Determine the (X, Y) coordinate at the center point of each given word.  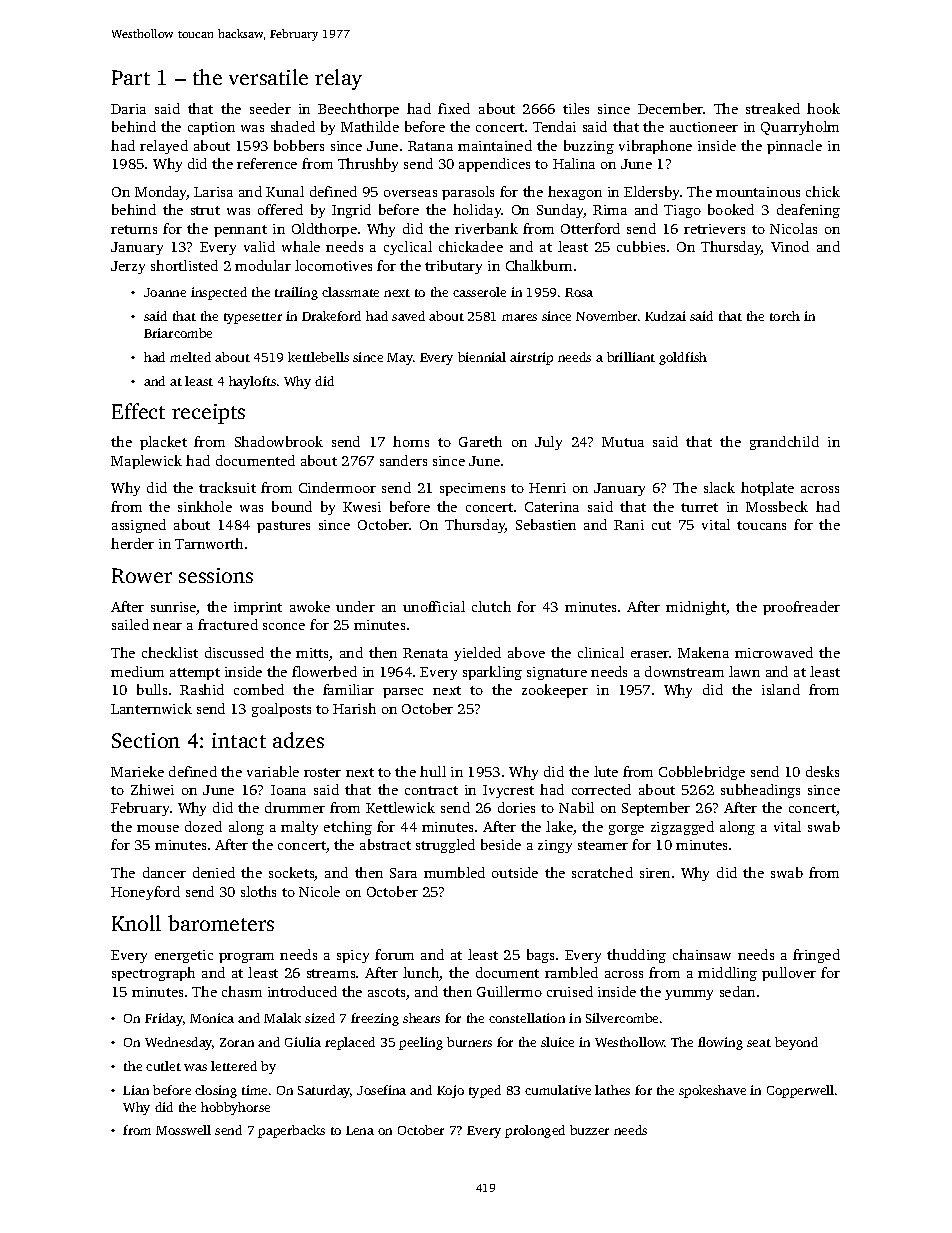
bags (540, 956)
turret (699, 507)
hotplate (767, 489)
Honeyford (145, 893)
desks (822, 771)
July (548, 443)
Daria (128, 109)
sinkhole (205, 506)
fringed (816, 956)
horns (411, 441)
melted (190, 357)
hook (823, 108)
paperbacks (291, 1131)
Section (146, 740)
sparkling (492, 673)
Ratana (430, 146)
